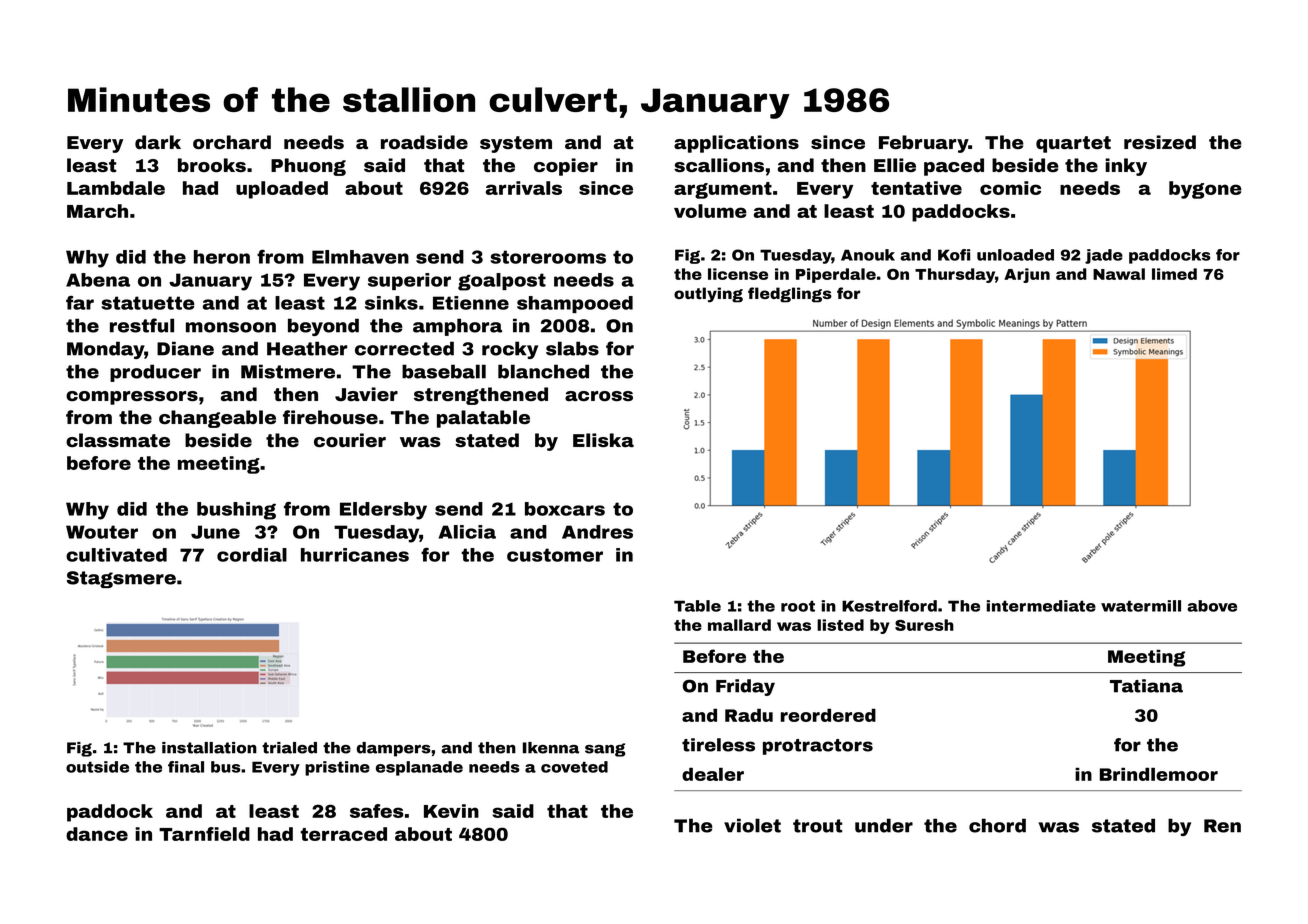  I want to click on resized, so click(1160, 142).
